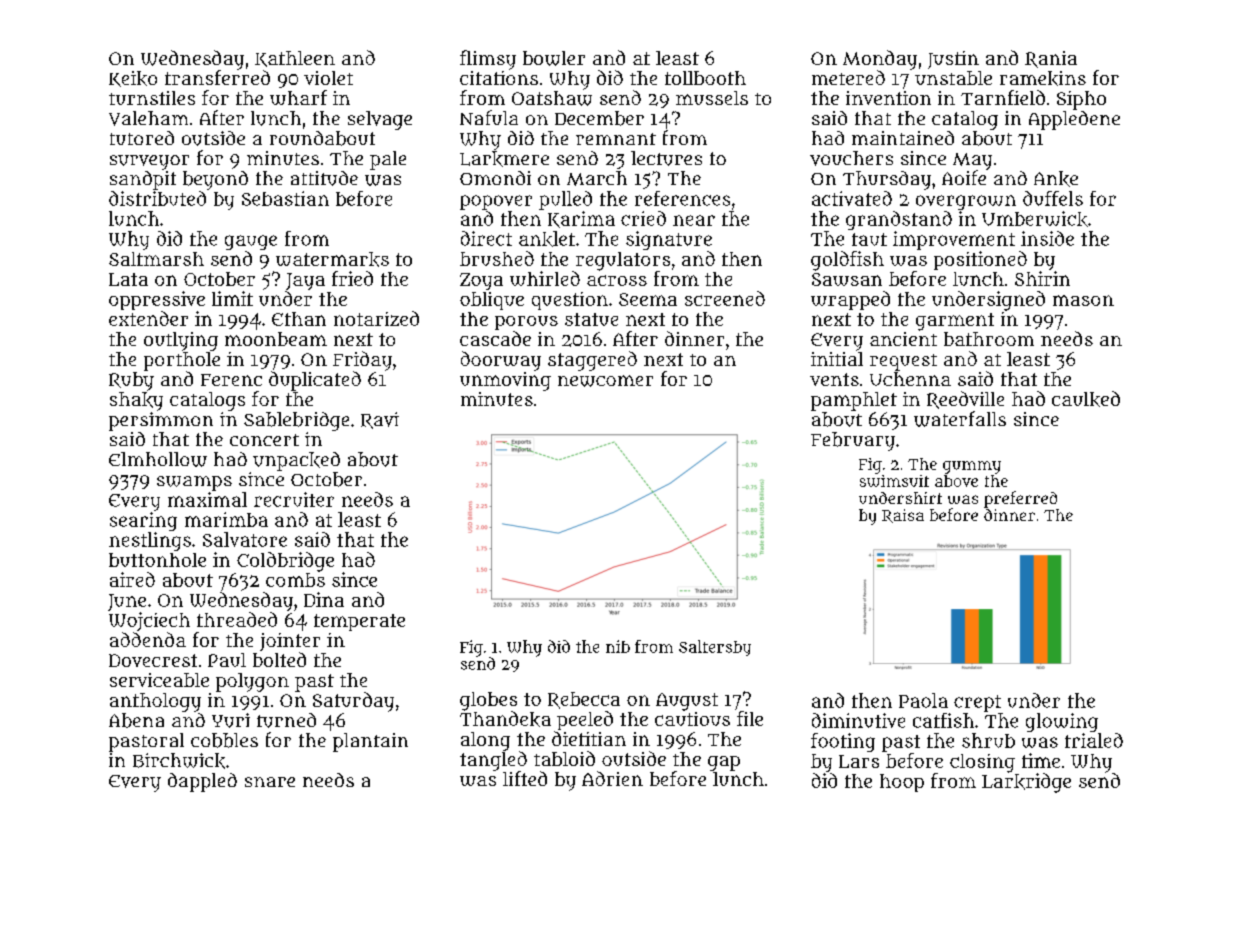 This document has width=1233, height=952. What do you see at coordinates (894, 481) in the document?
I see `swimsuit` at bounding box center [894, 481].
